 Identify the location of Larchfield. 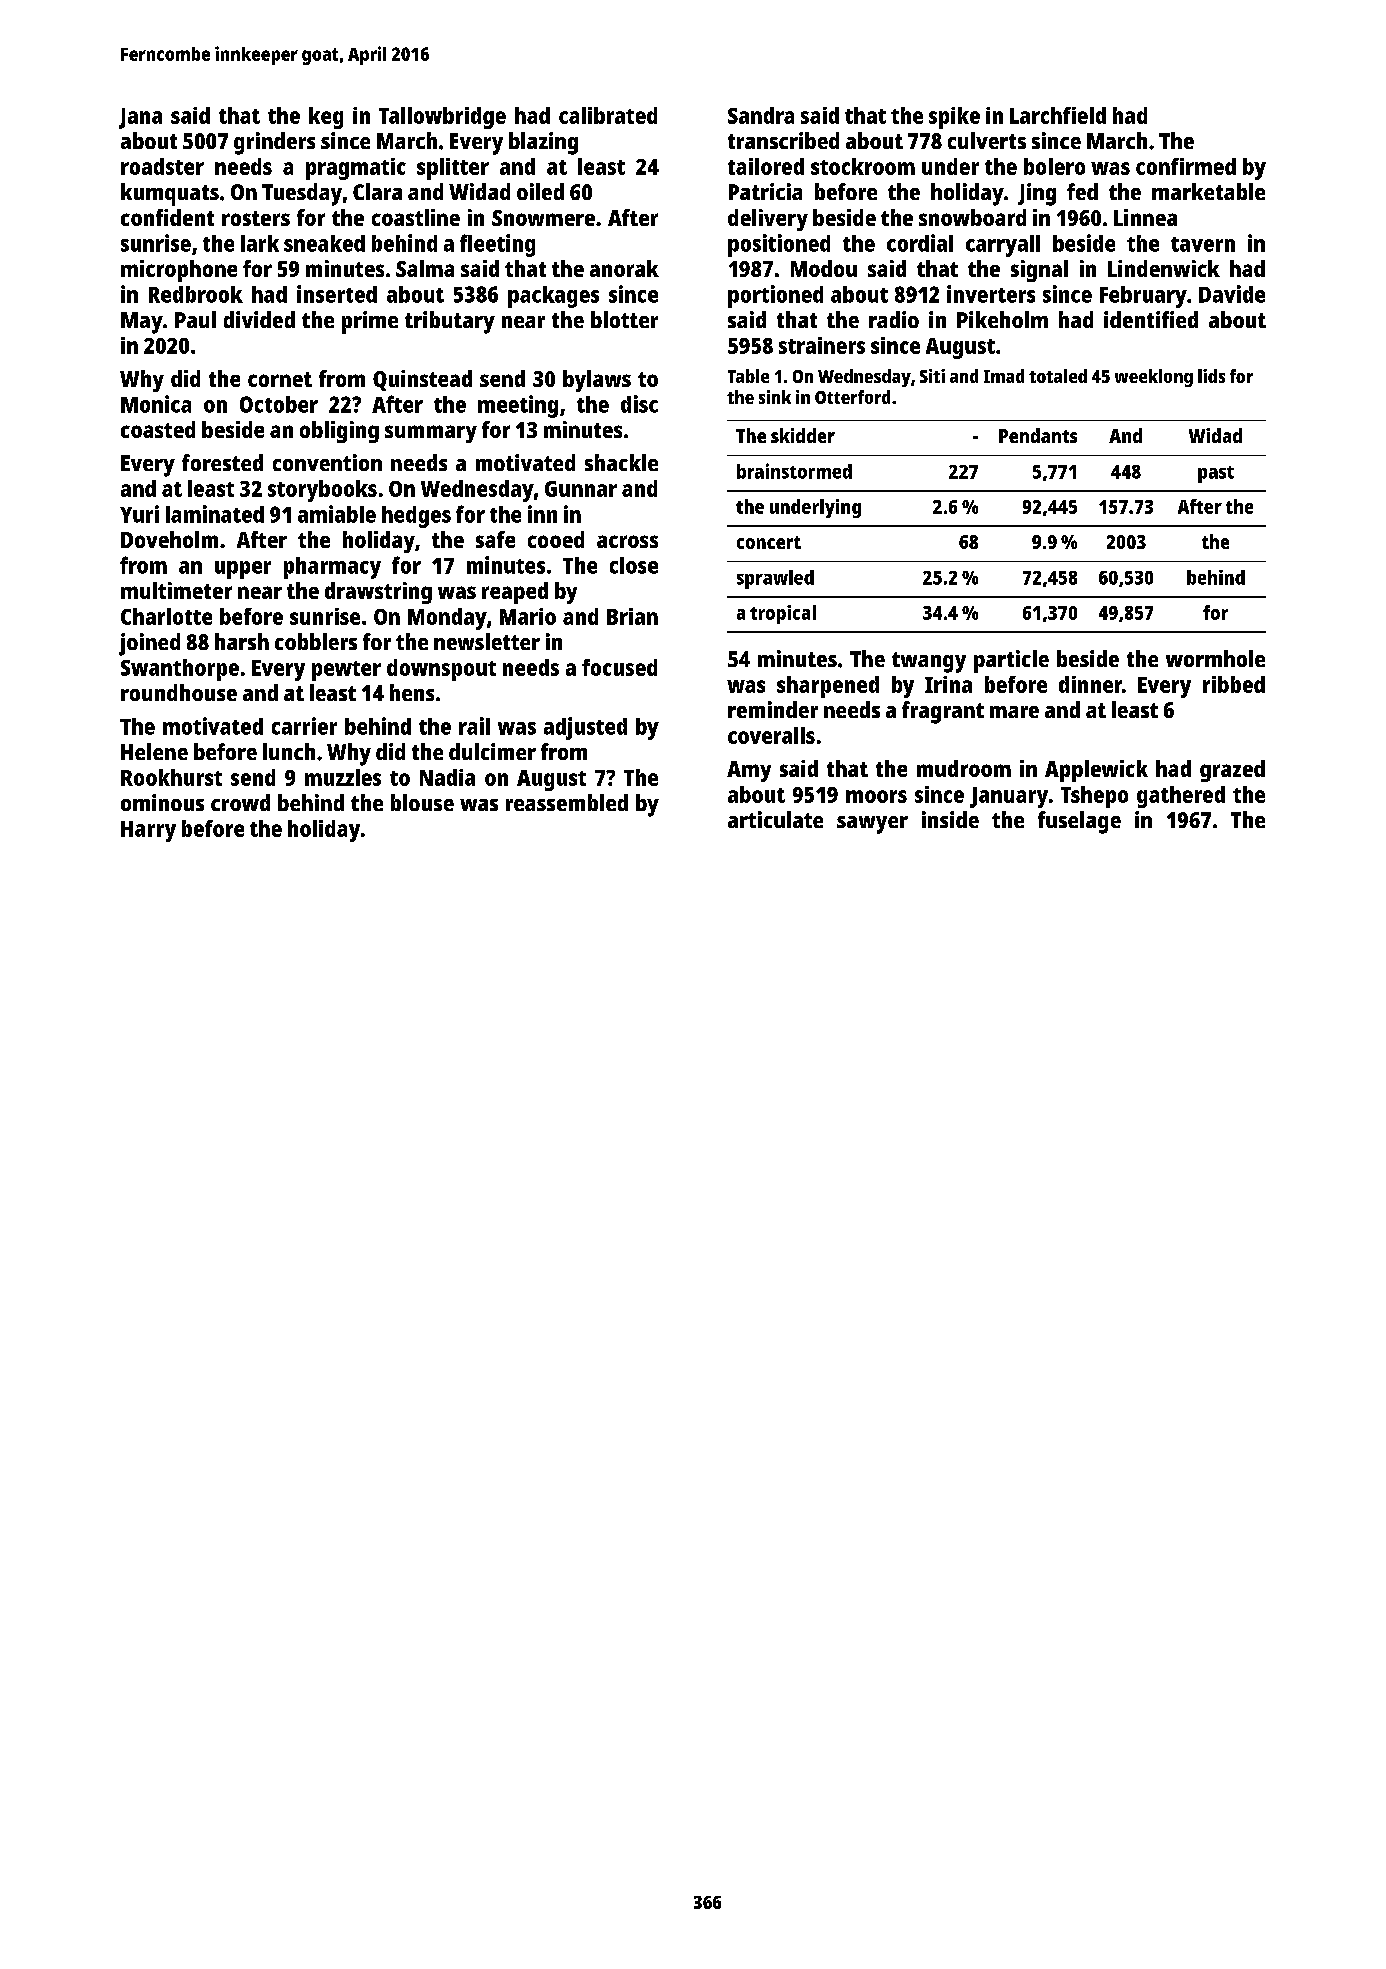
(1058, 115).
